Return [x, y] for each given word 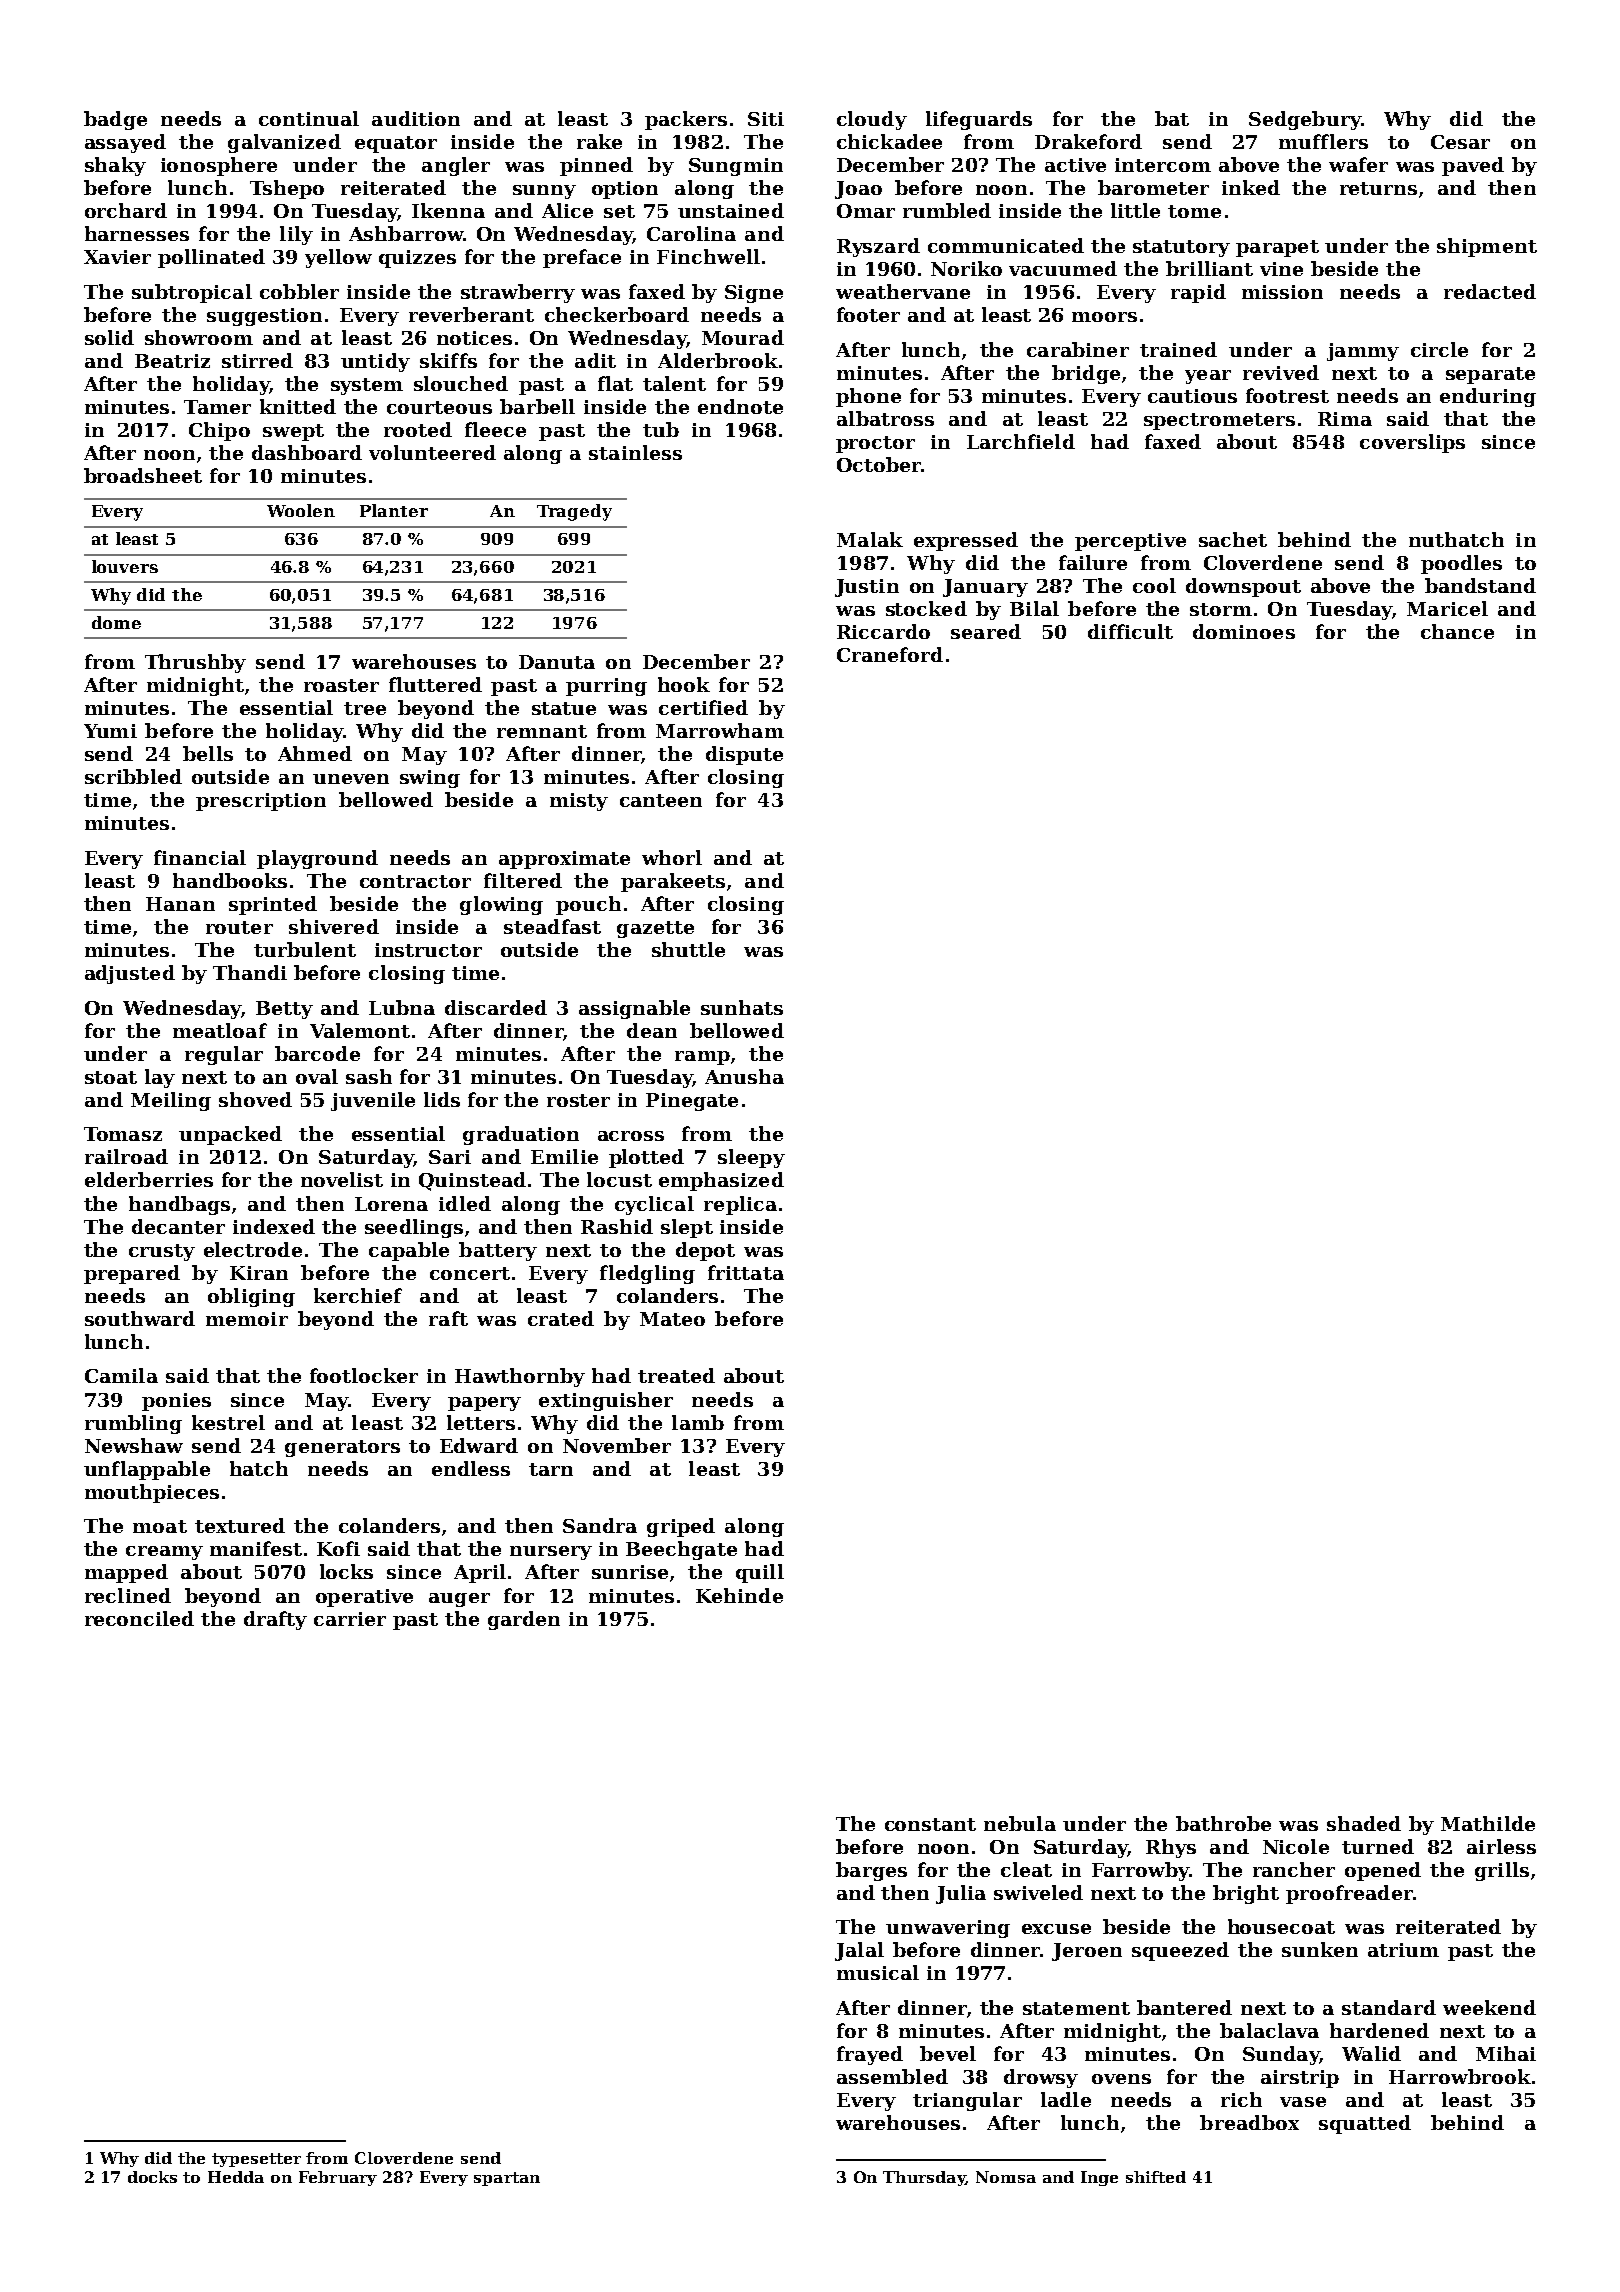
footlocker [364, 1375]
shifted [1156, 2177]
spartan [507, 2179]
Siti [766, 119]
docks [152, 2177]
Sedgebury [1305, 120]
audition [416, 118]
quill [760, 1573]
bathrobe [1223, 1823]
